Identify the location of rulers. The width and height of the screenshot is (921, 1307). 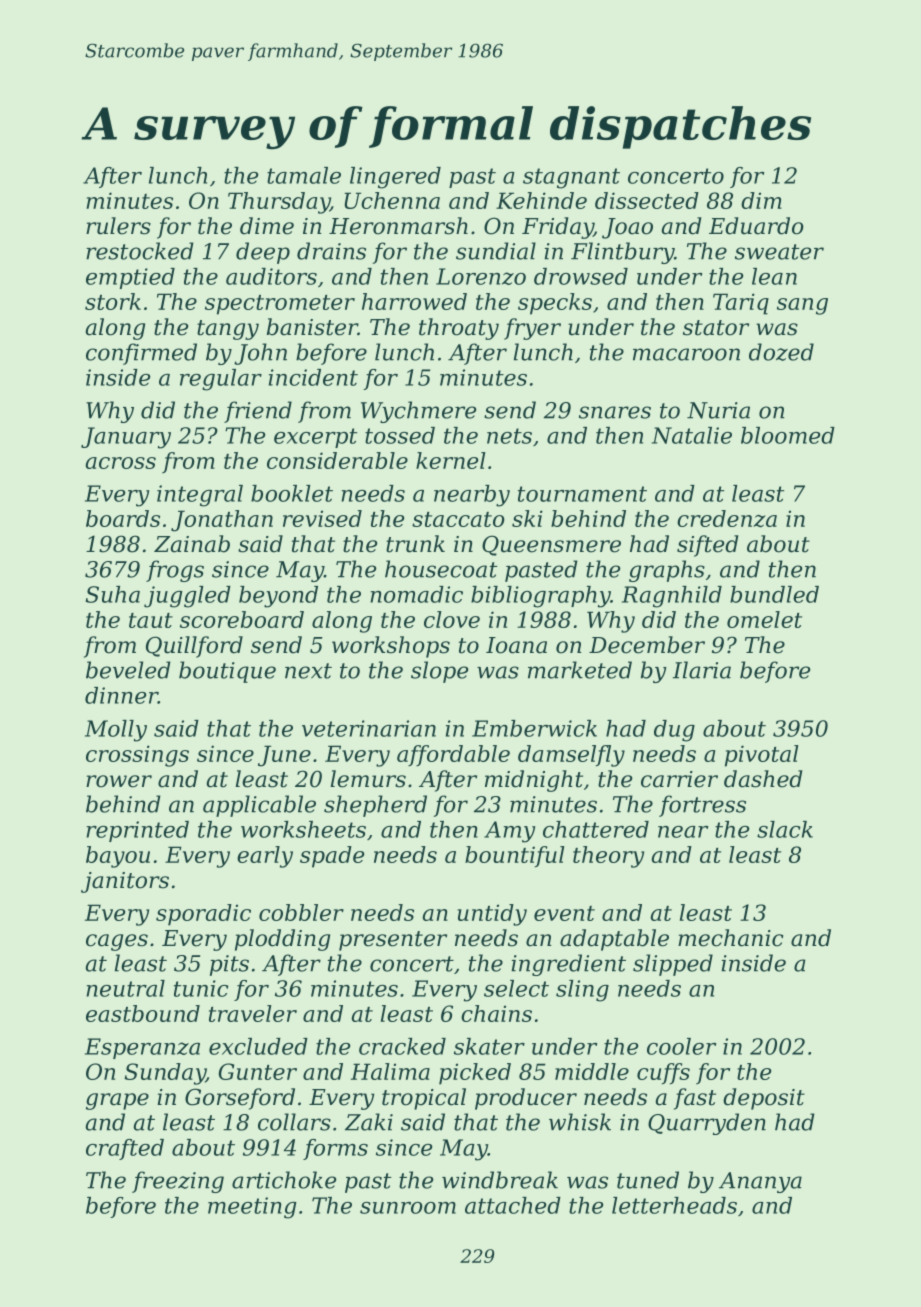
(118, 226).
